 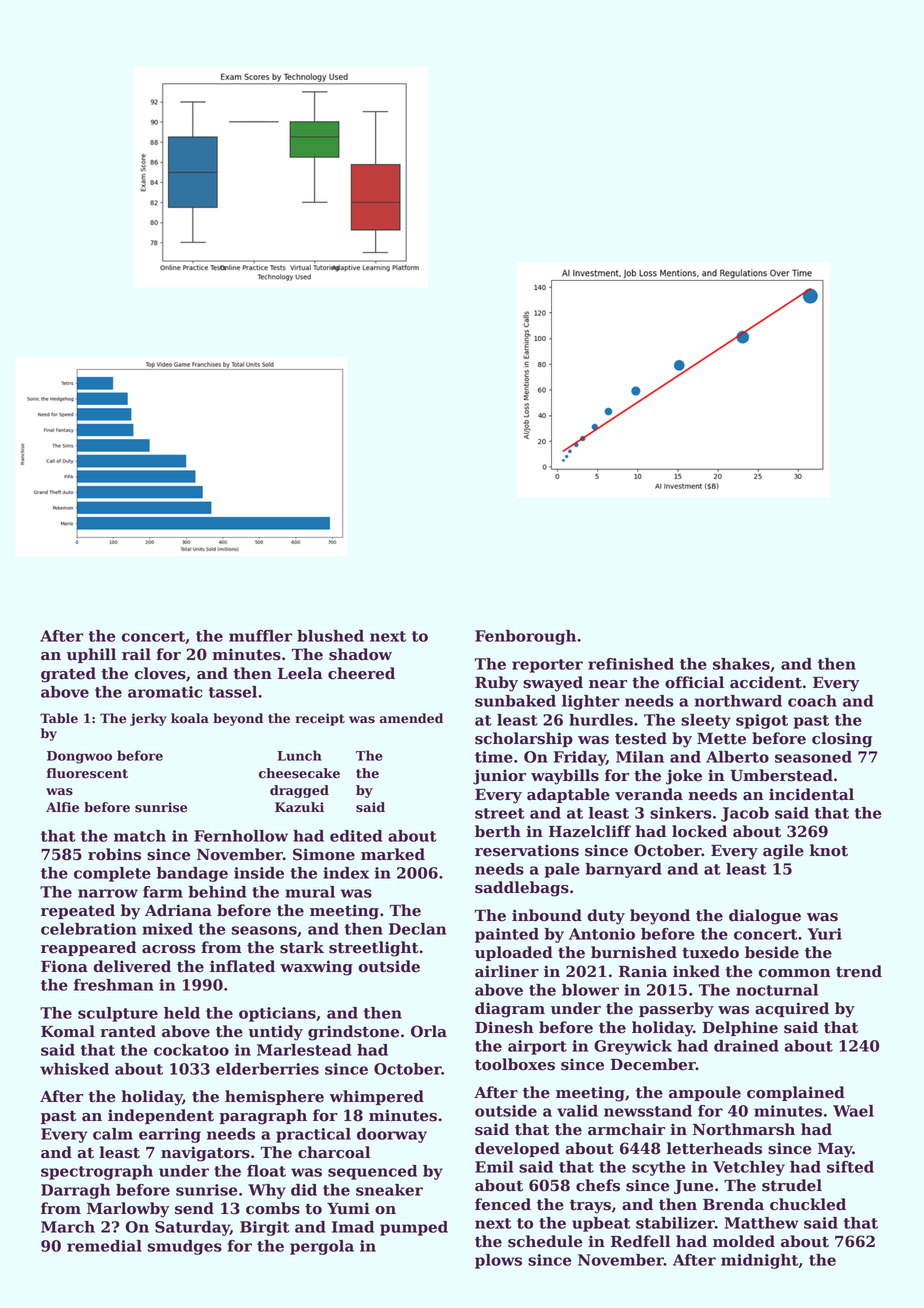 What do you see at coordinates (504, 1027) in the image?
I see `Dinesh` at bounding box center [504, 1027].
